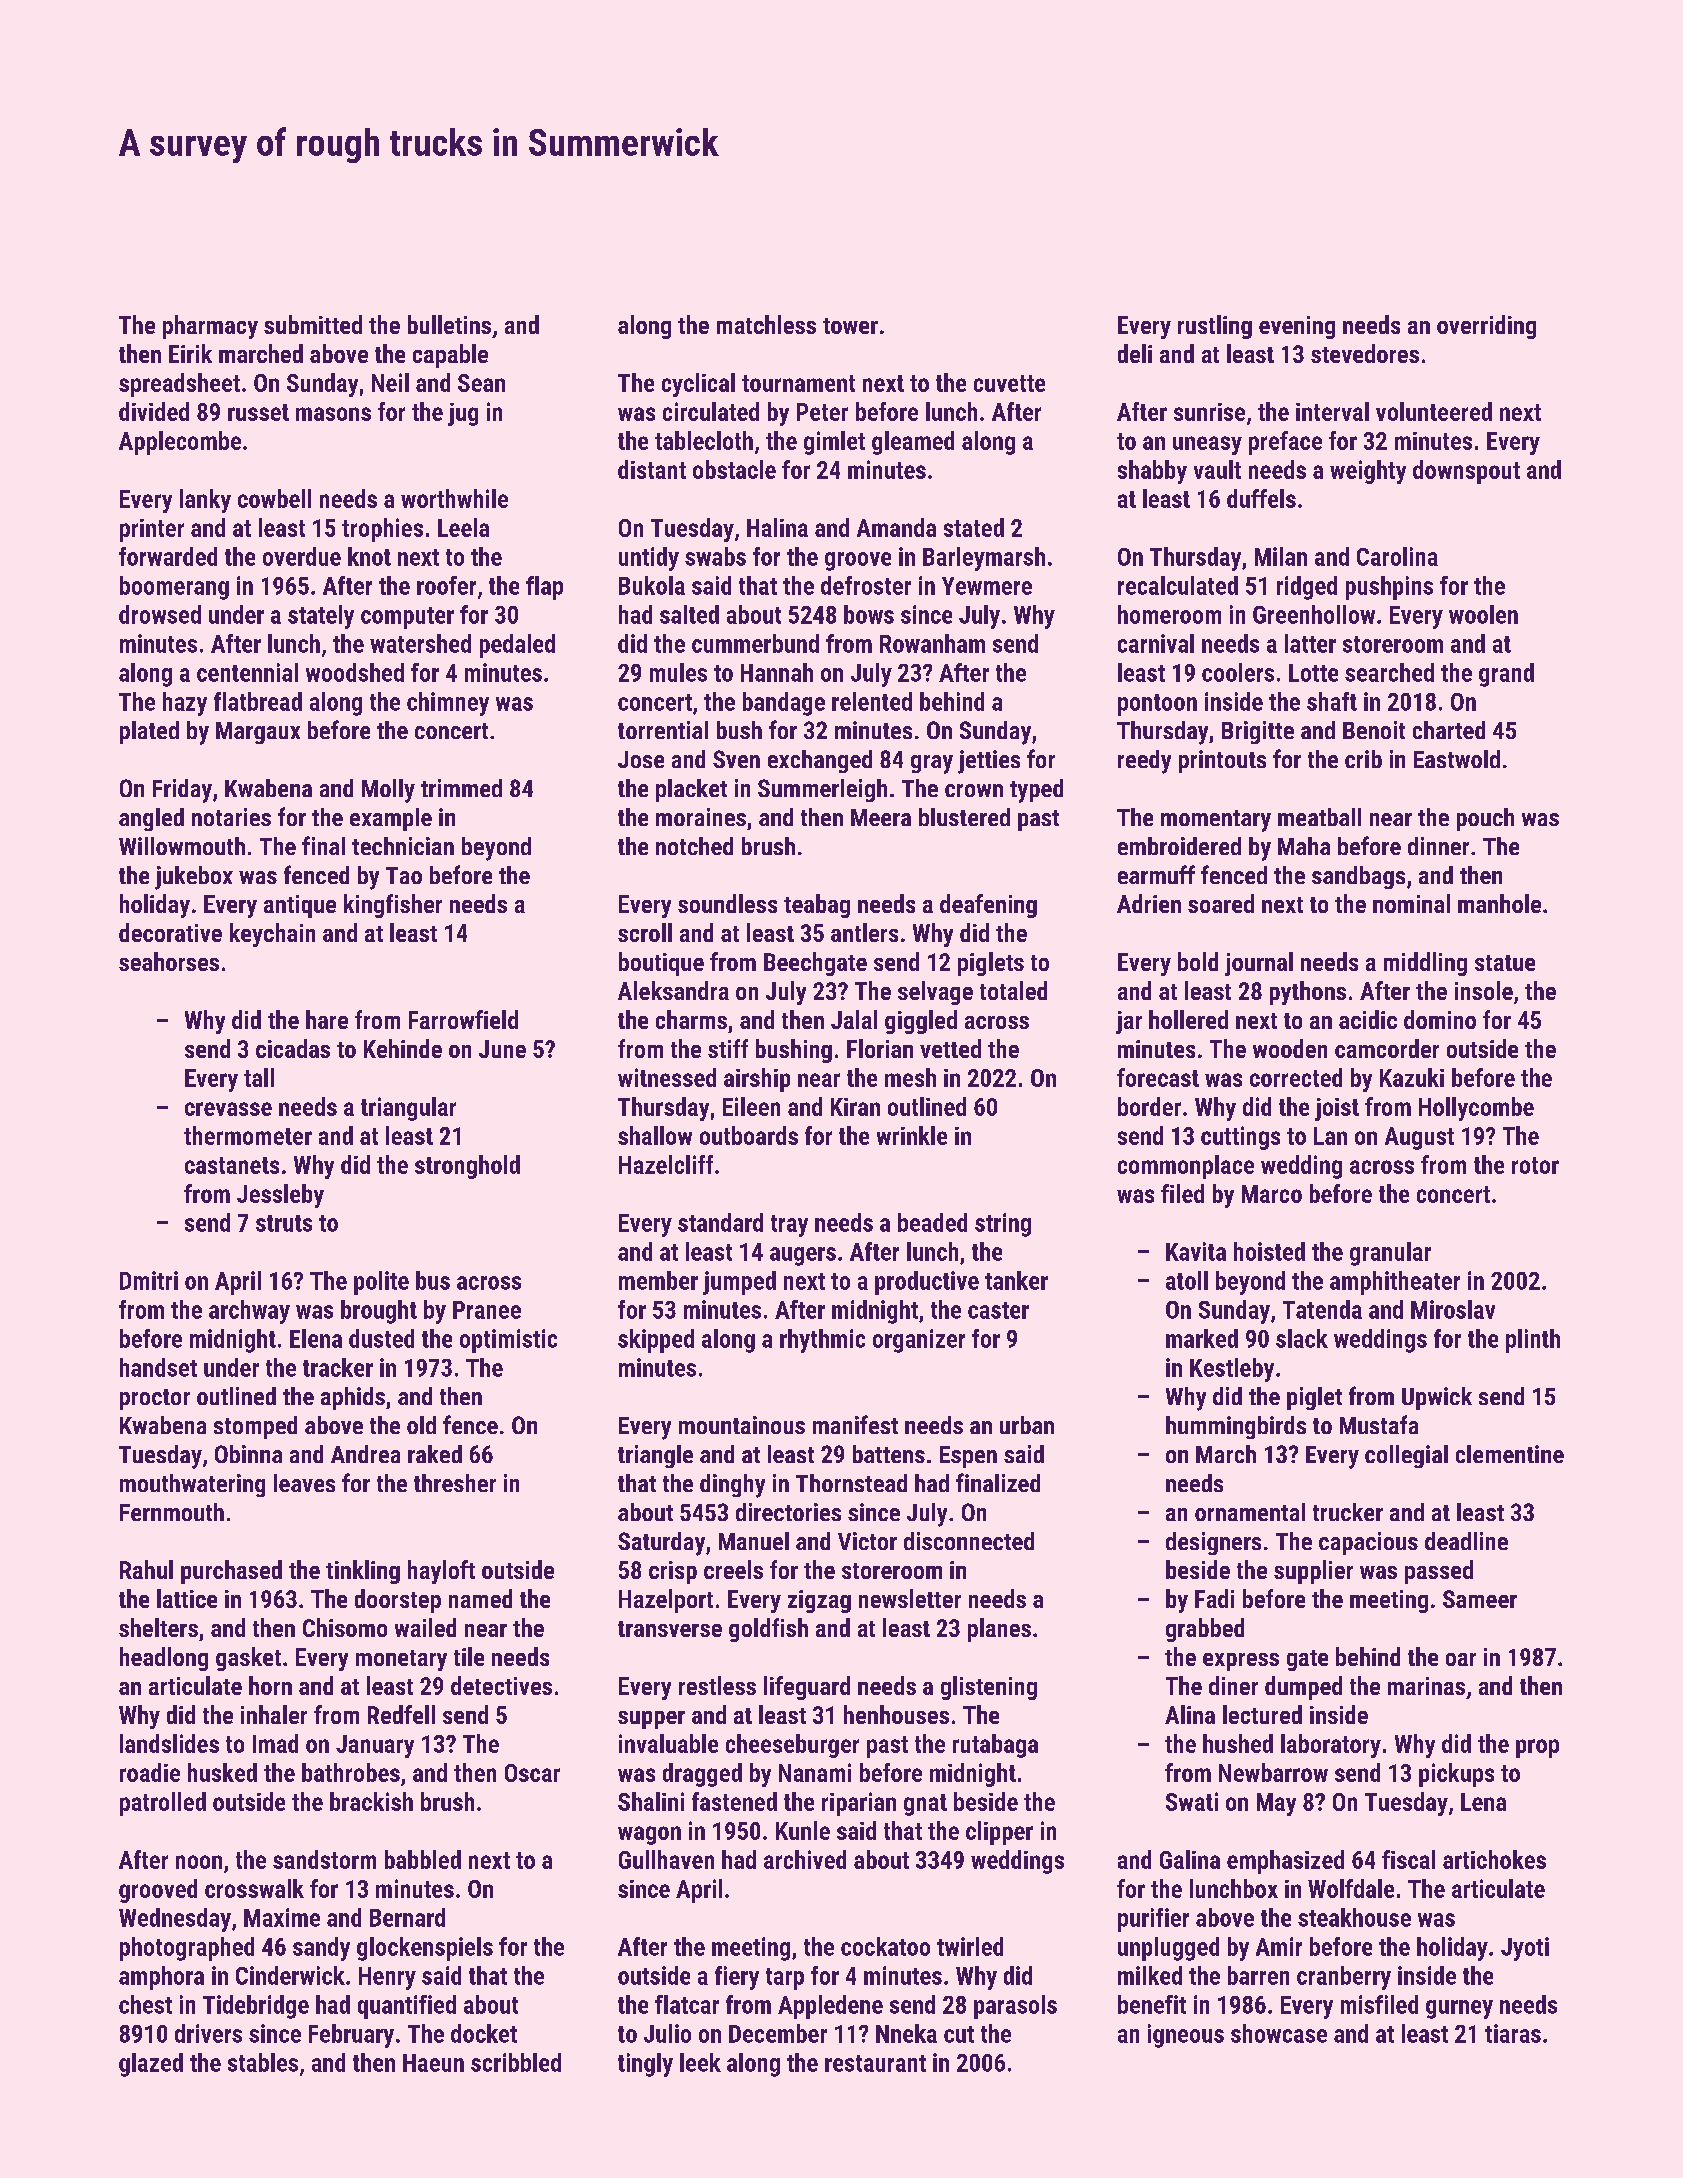 The height and width of the screenshot is (2178, 1683). What do you see at coordinates (1397, 556) in the screenshot?
I see `Carolina` at bounding box center [1397, 556].
